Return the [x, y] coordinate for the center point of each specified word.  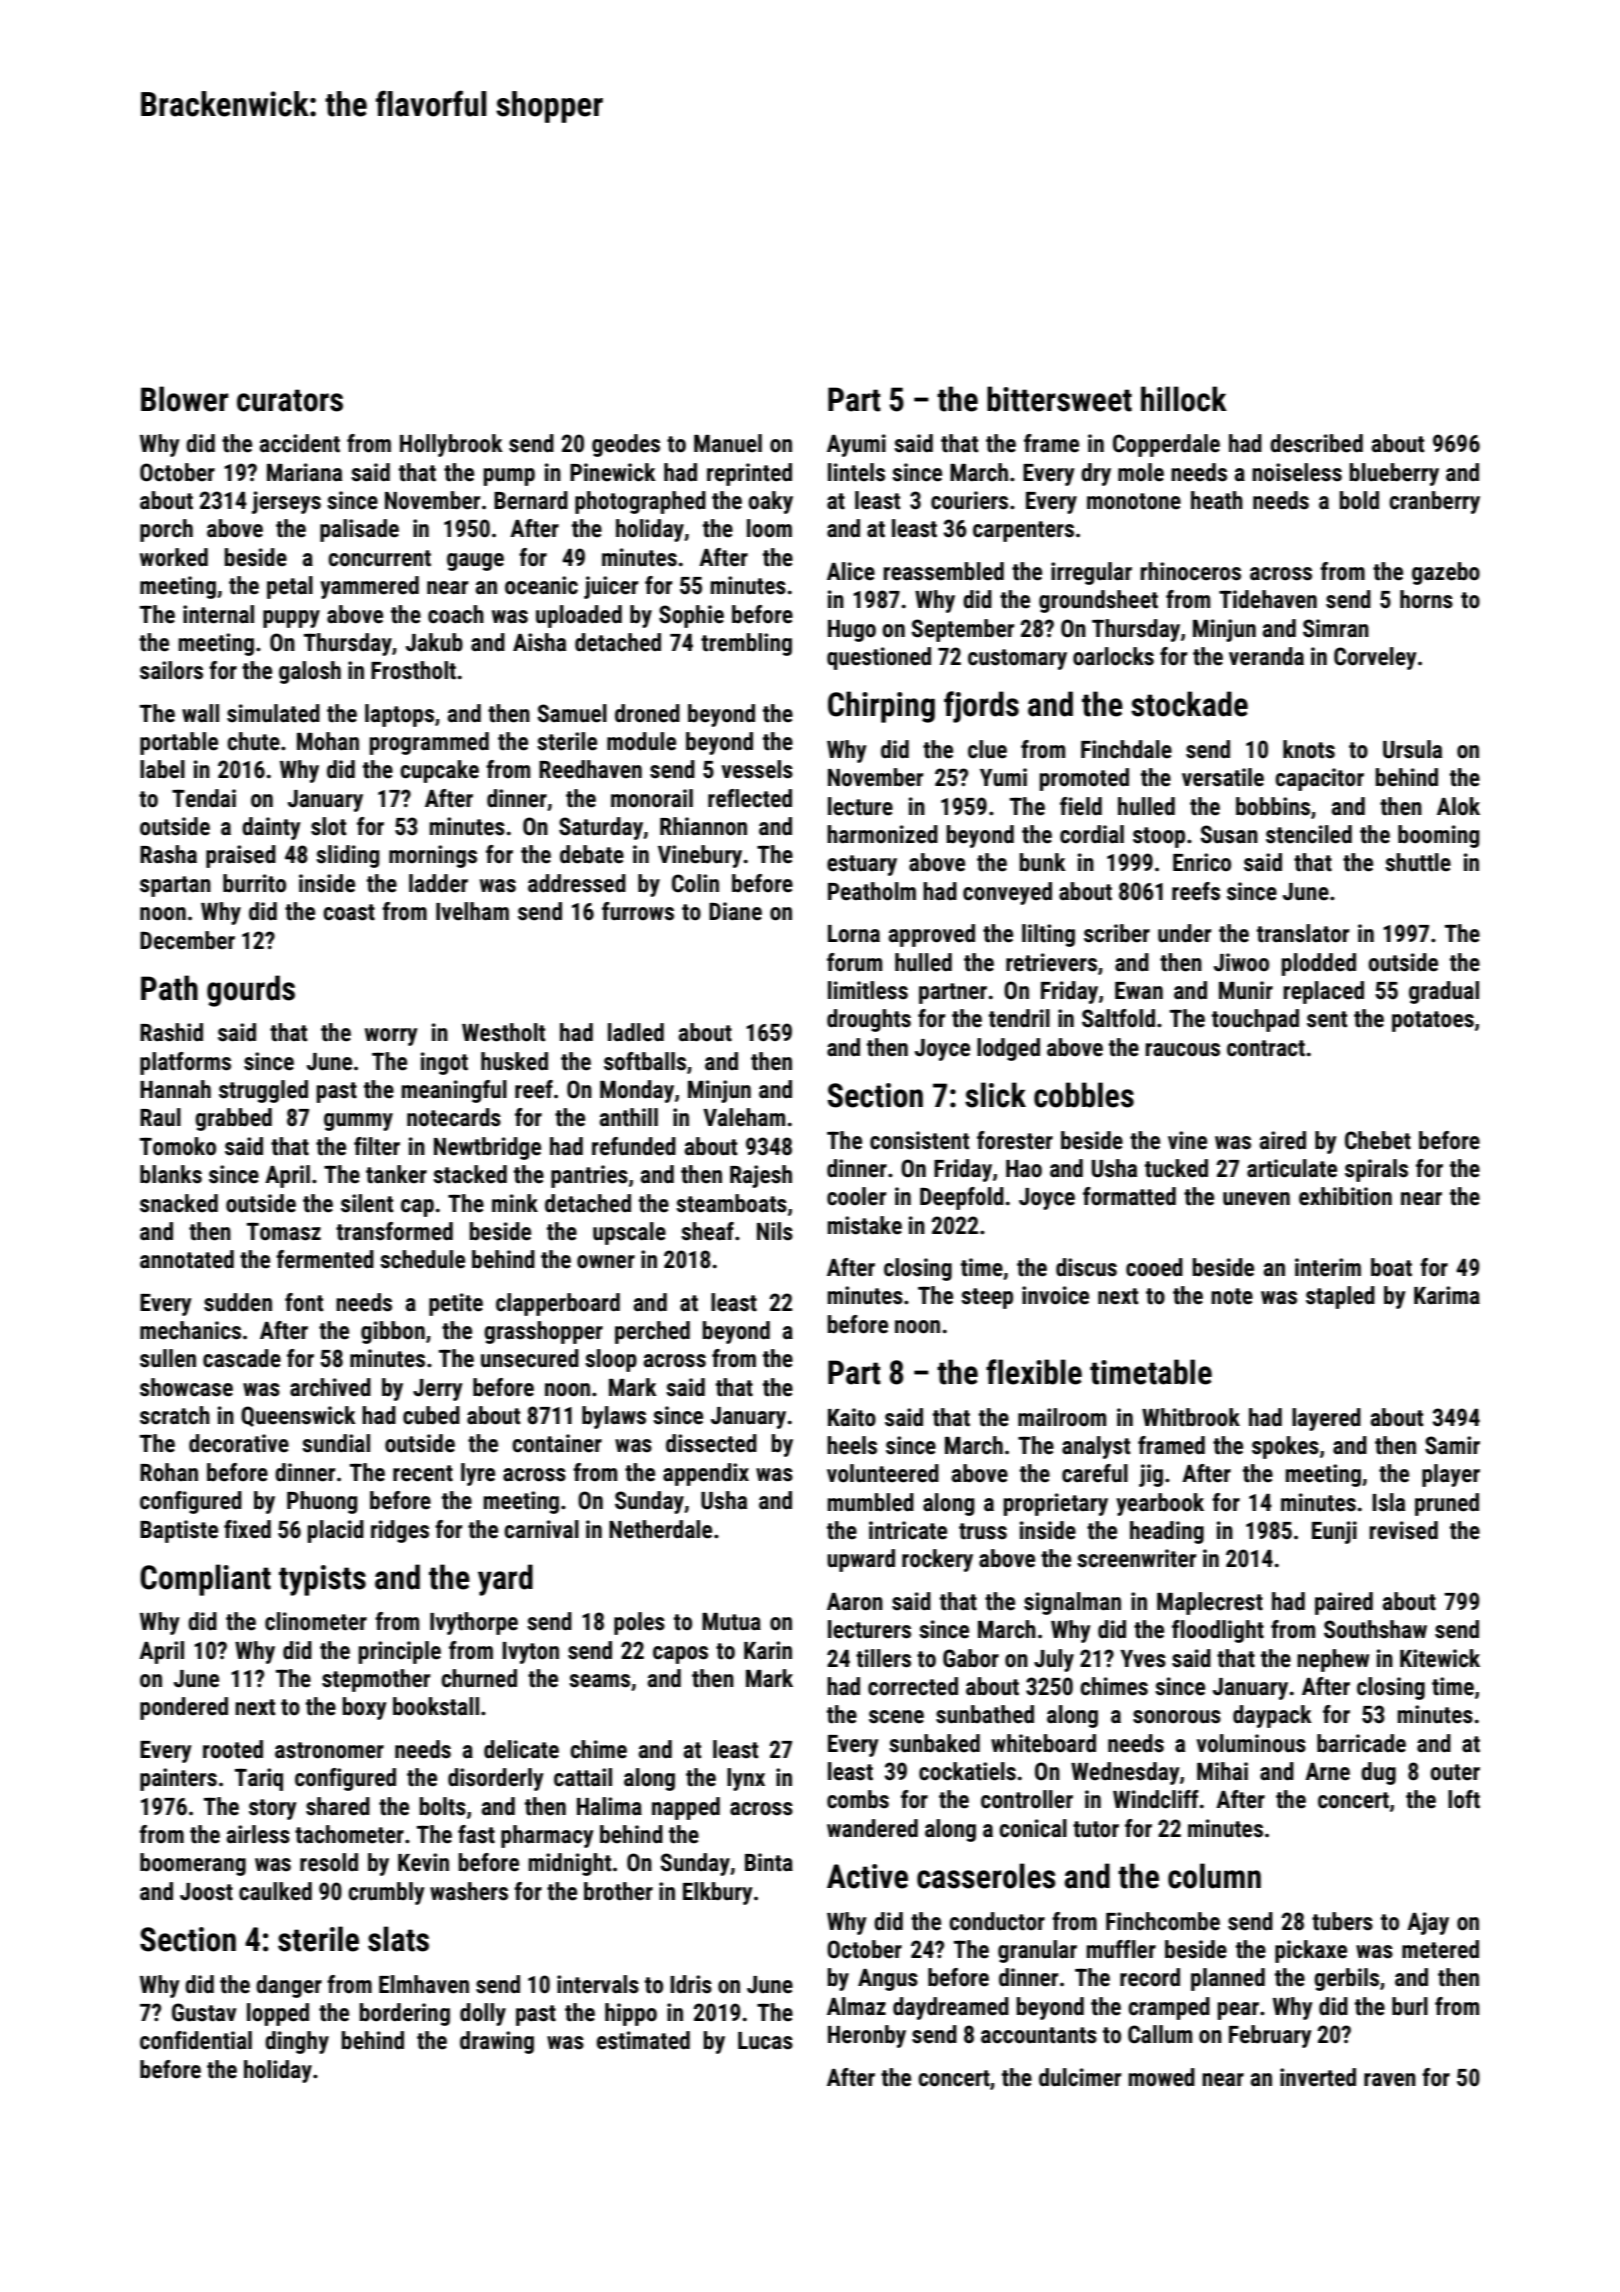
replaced [1324, 992]
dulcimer [1080, 2077]
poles [639, 1623]
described [1316, 443]
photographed [640, 502]
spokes [1285, 1447]
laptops [399, 715]
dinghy [297, 2042]
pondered [184, 1708]
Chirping [881, 707]
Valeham [744, 1117]
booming [1438, 836]
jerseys [286, 502]
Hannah [175, 1089]
